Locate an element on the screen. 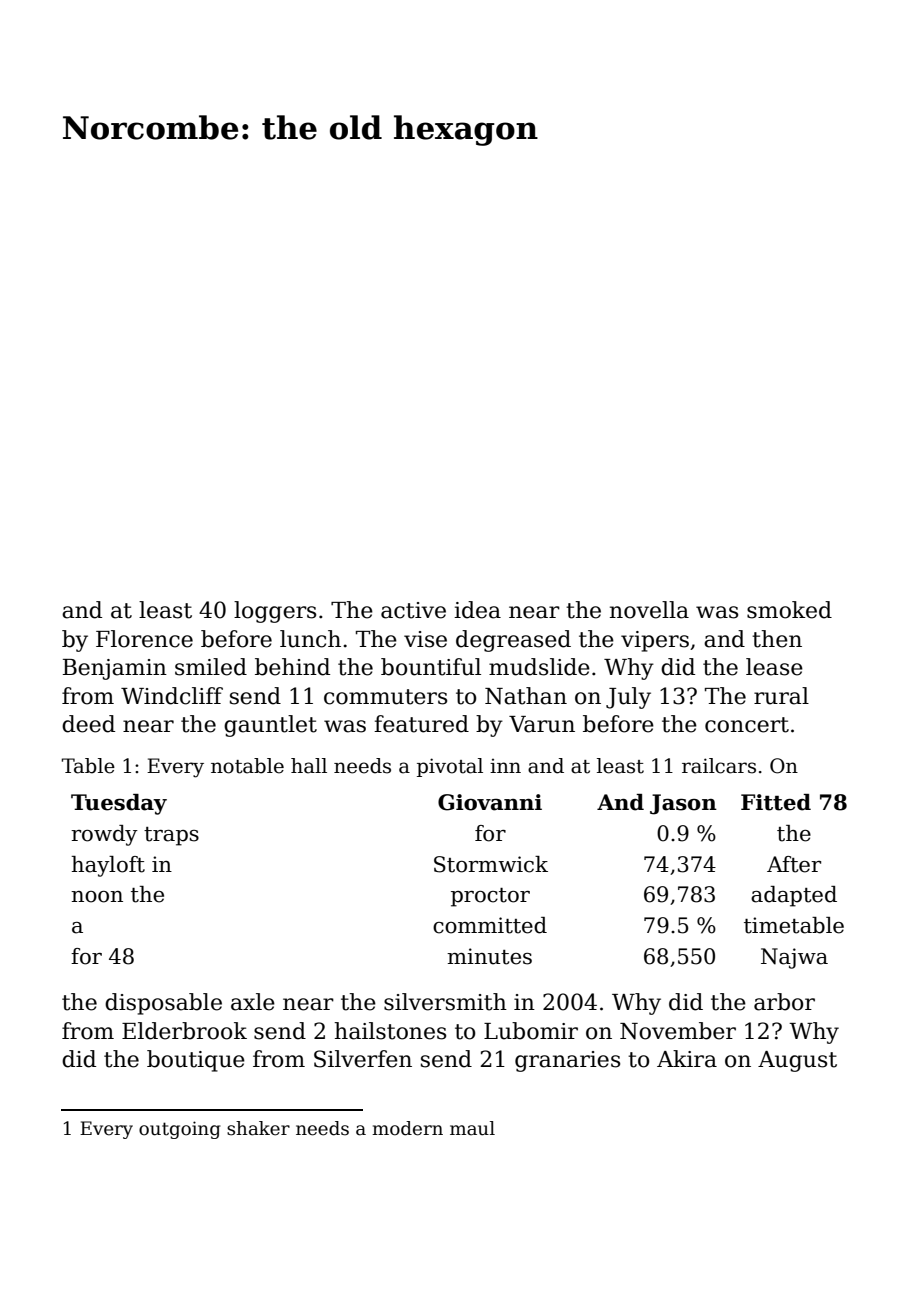 Image resolution: width=924 pixels, height=1311 pixels. Fitted is located at coordinates (776, 802).
